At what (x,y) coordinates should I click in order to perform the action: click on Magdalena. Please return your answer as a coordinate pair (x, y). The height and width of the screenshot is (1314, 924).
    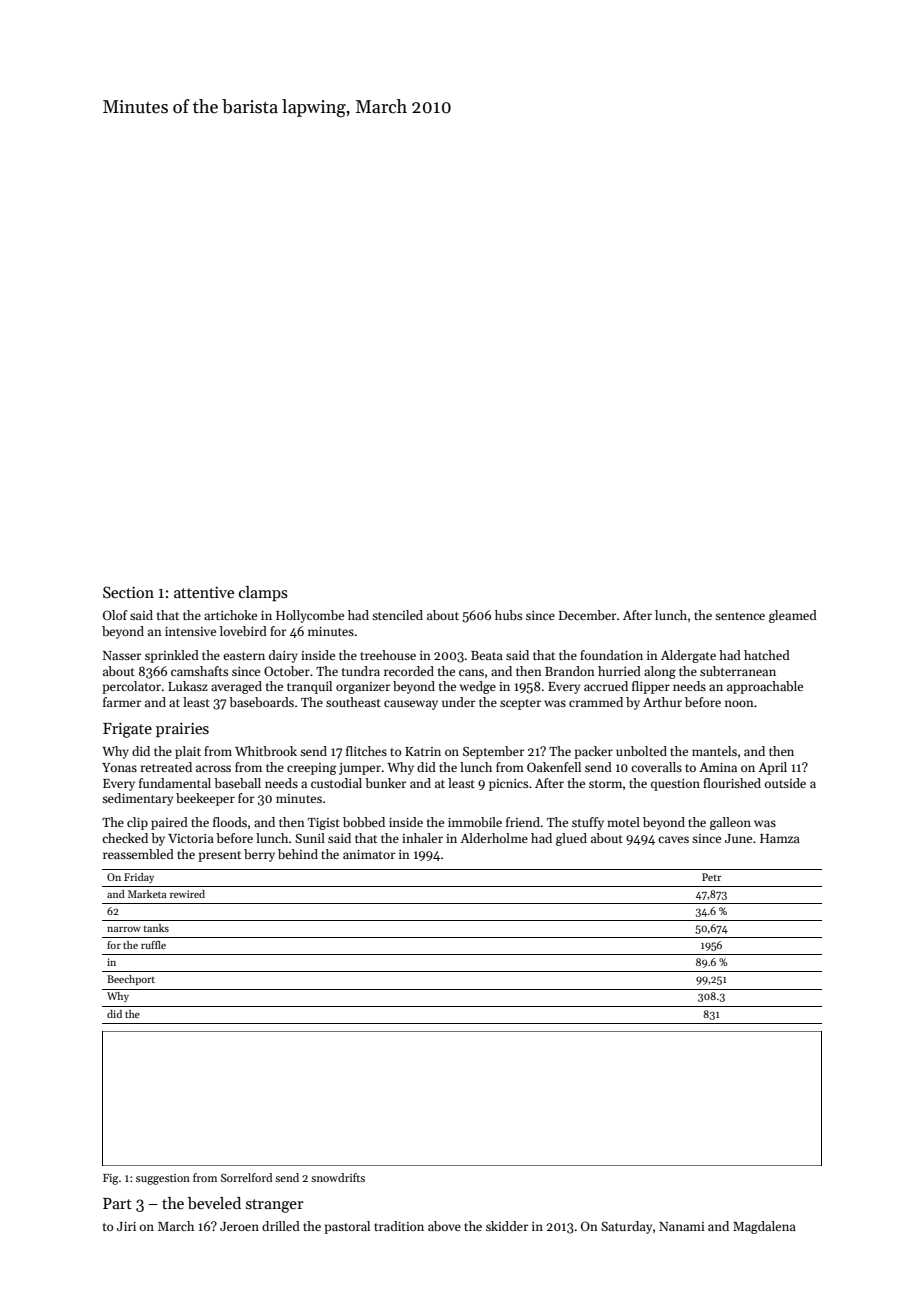
    Looking at the image, I should click on (764, 1227).
